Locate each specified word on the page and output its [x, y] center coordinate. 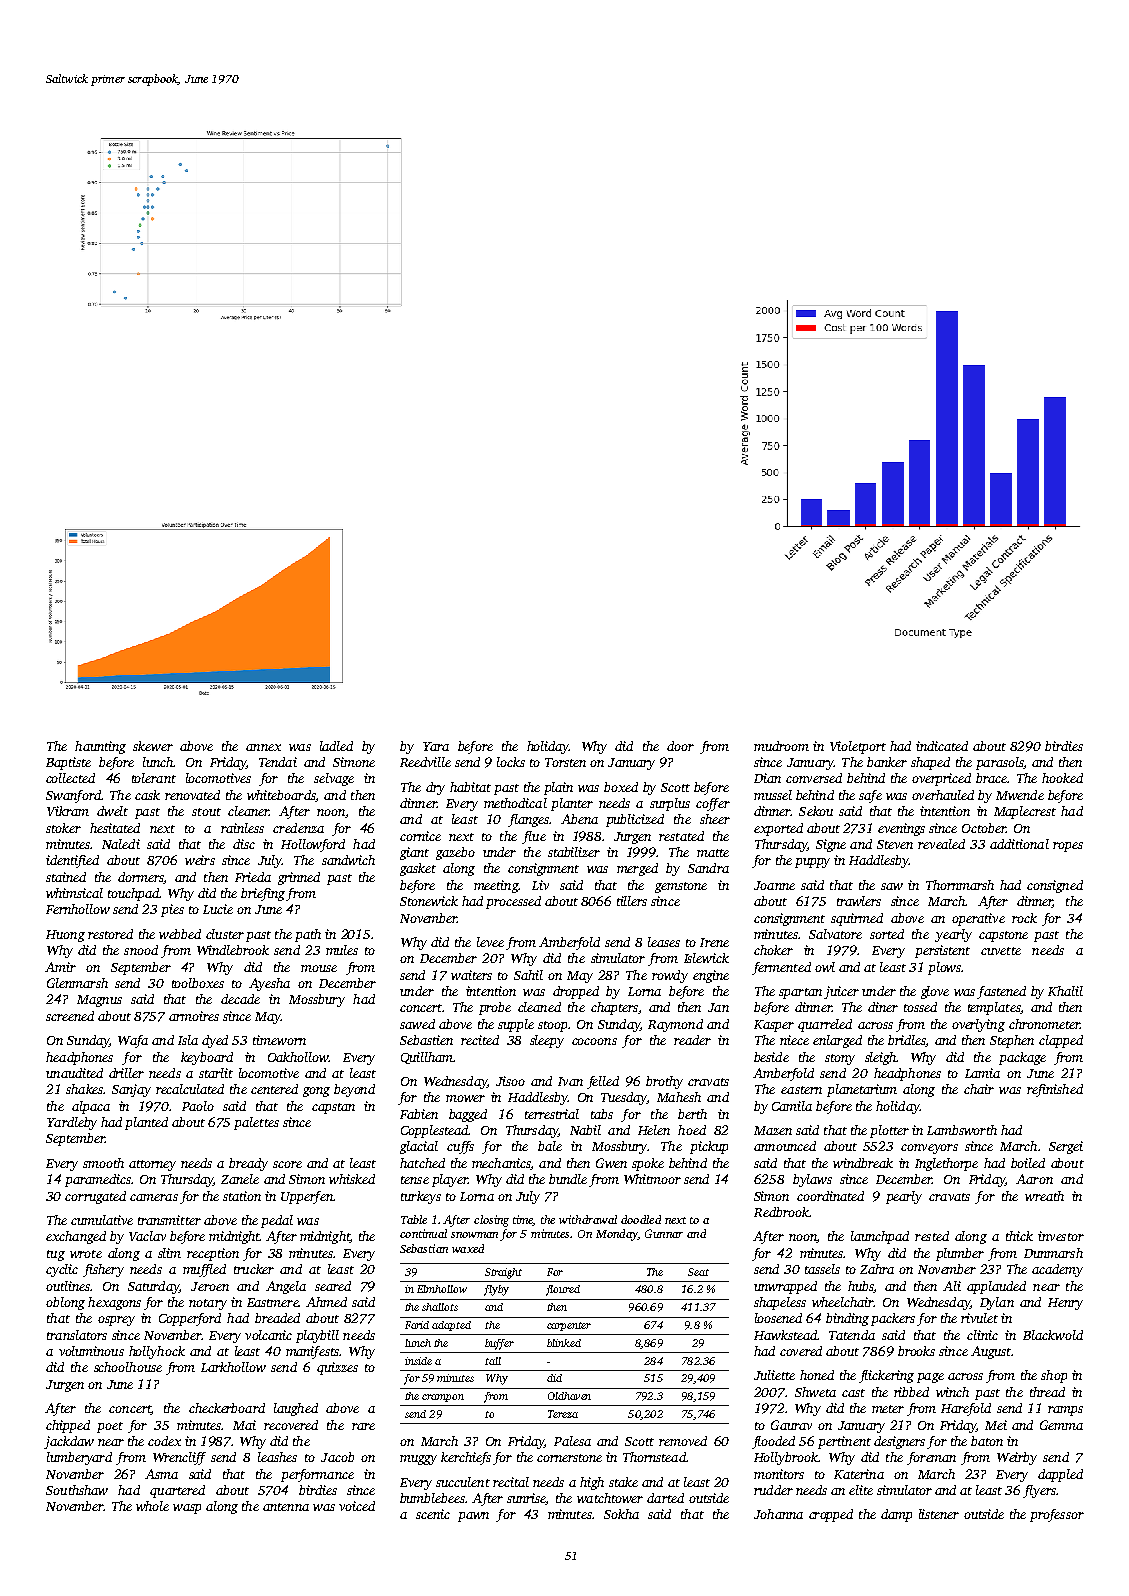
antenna [286, 1507]
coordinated [830, 1196]
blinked [564, 1343]
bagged [468, 1115]
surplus [670, 804]
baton [987, 1441]
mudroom [781, 746]
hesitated [115, 828]
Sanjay [131, 1090]
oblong [65, 1303]
